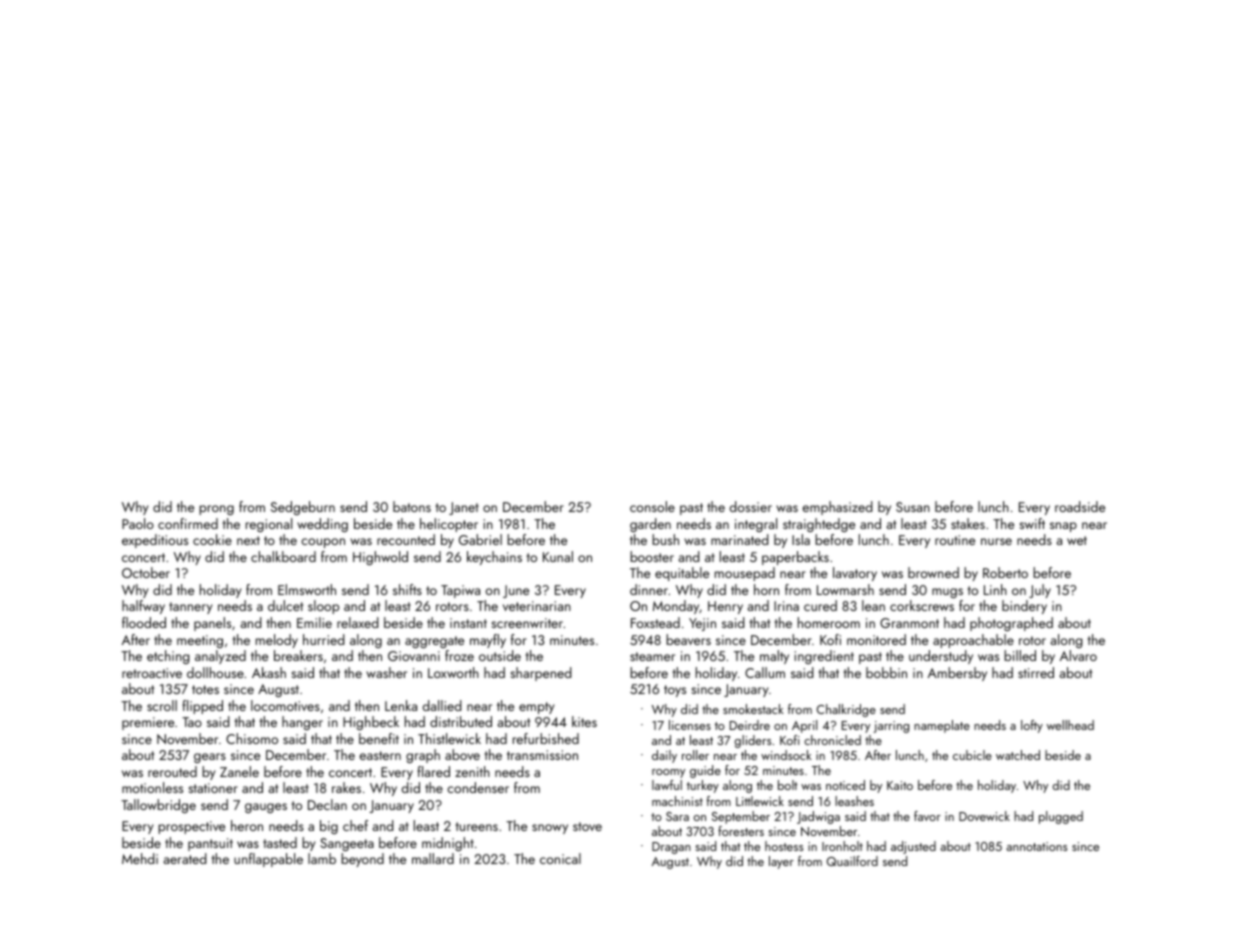 The image size is (1233, 952). What do you see at coordinates (984, 816) in the document?
I see `Dovewick` at bounding box center [984, 816].
